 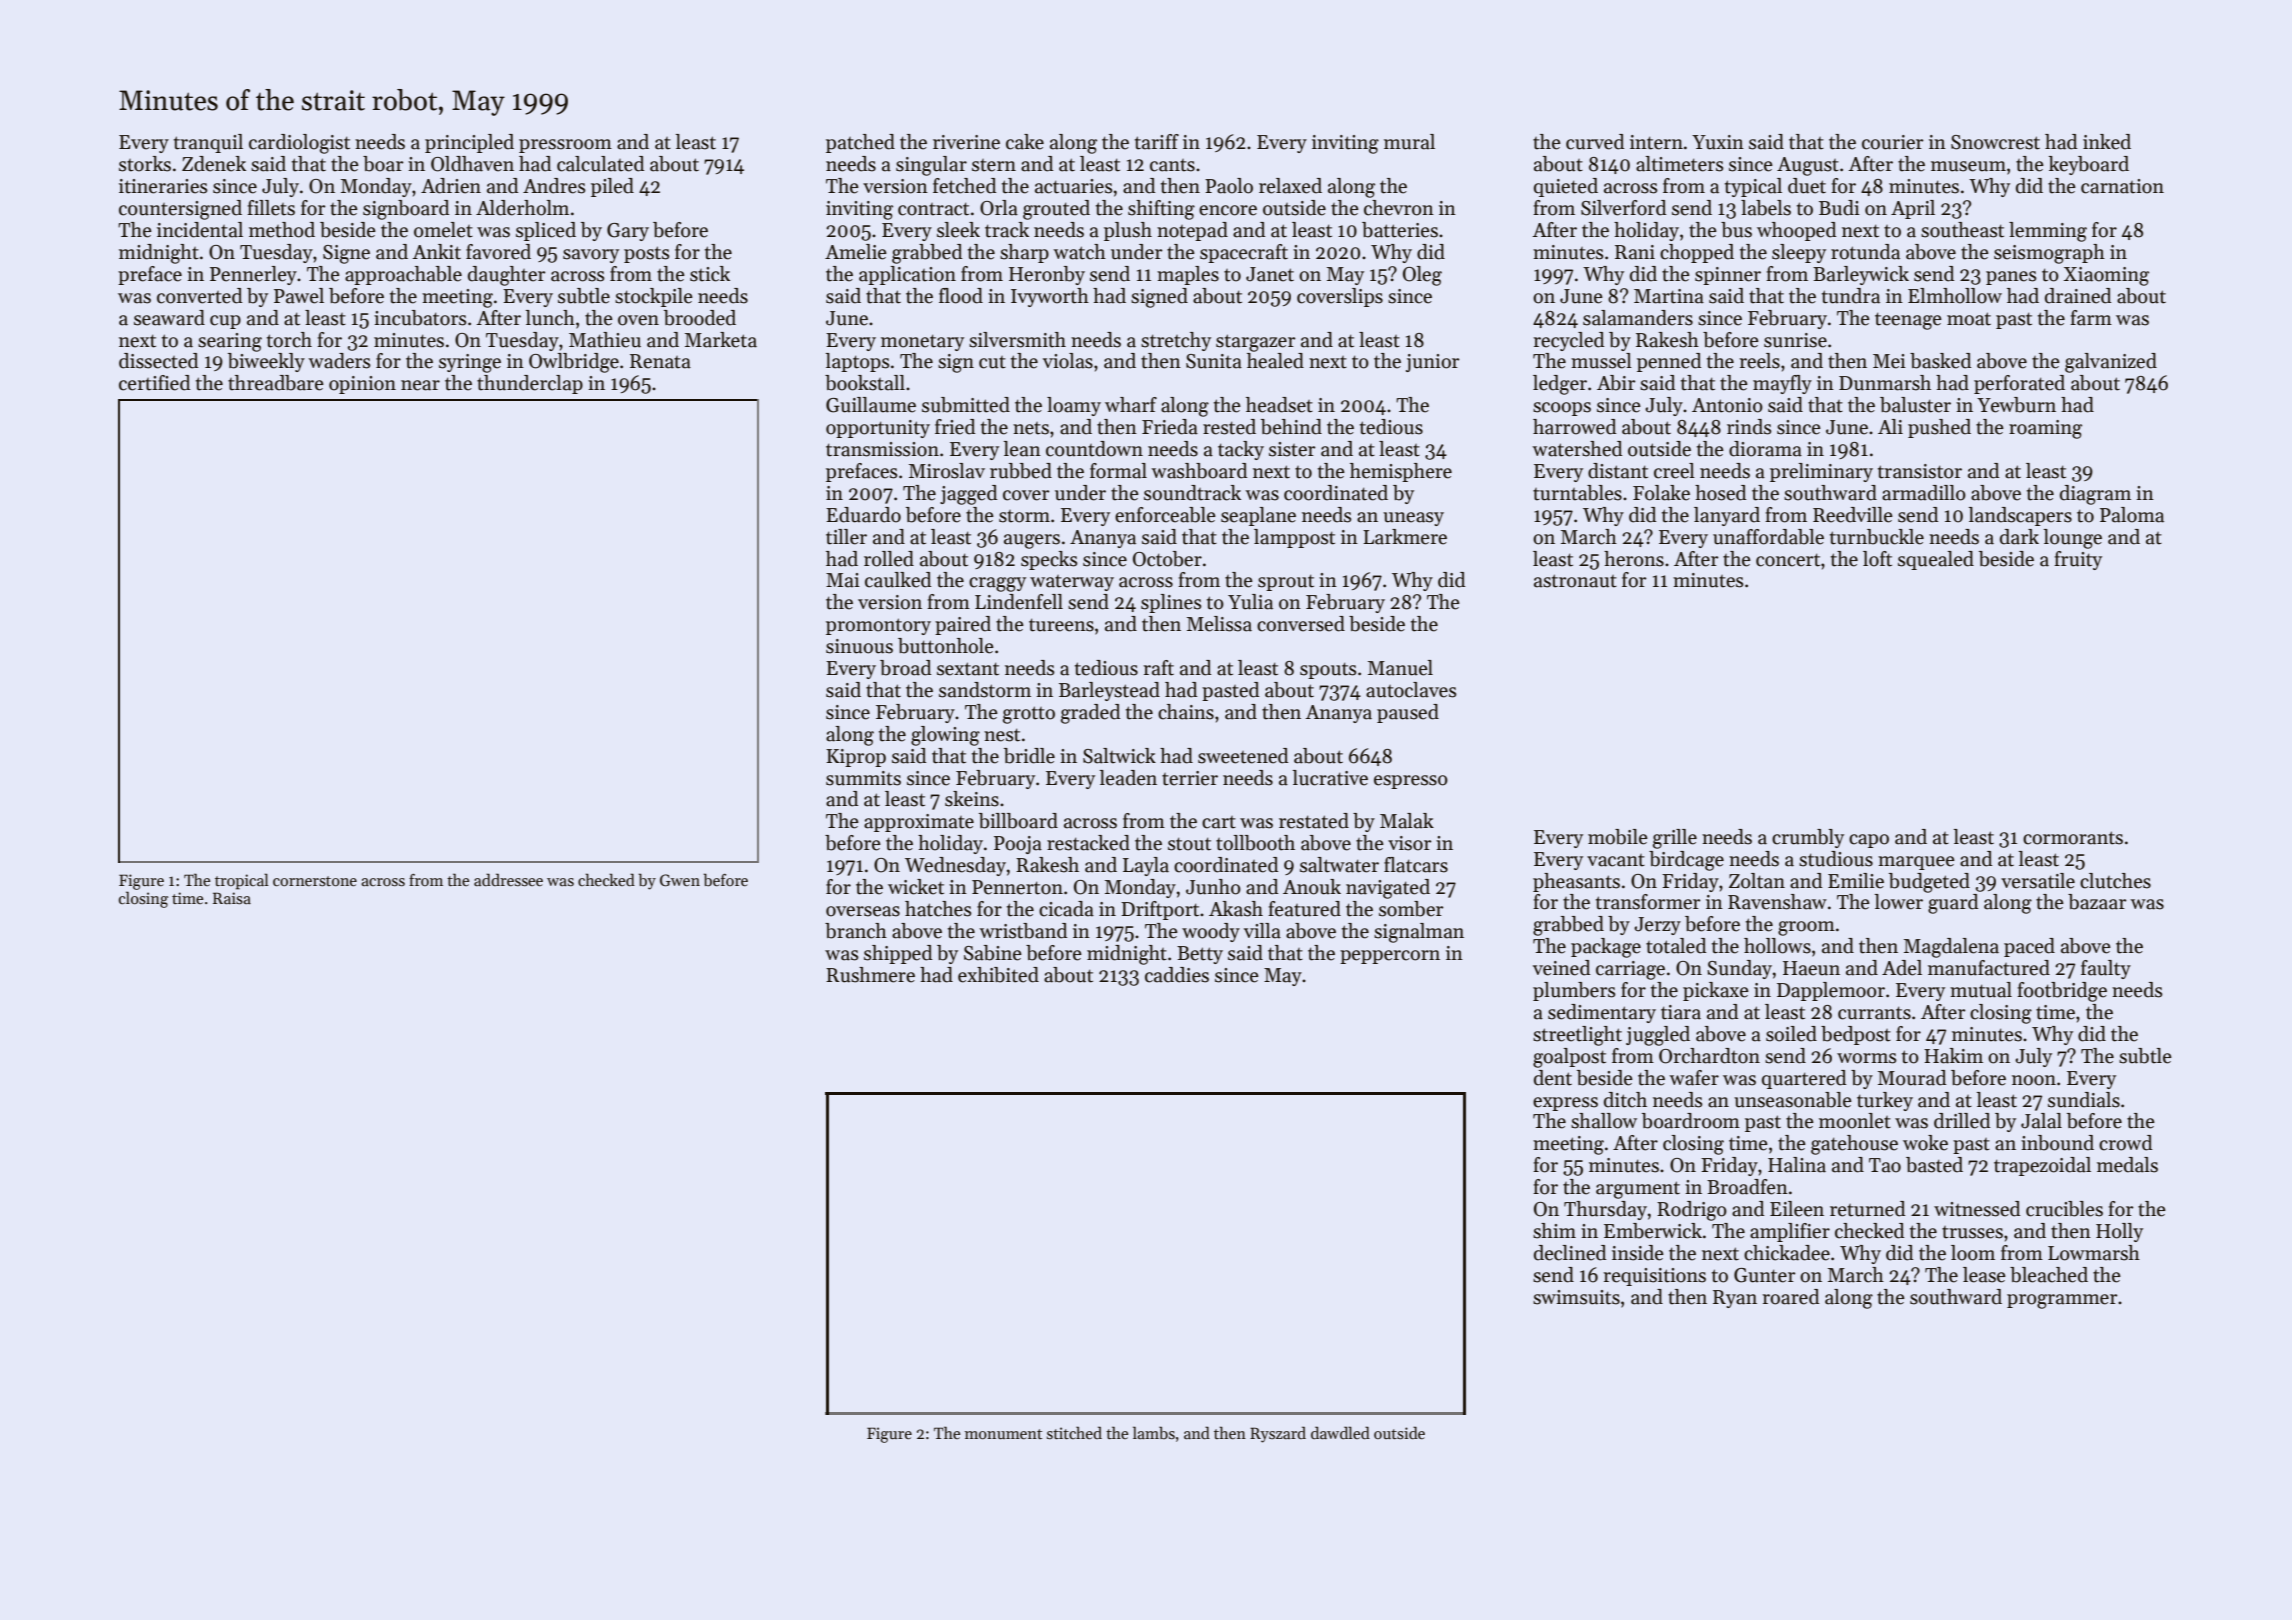 What do you see at coordinates (232, 898) in the page?
I see `Raisa` at bounding box center [232, 898].
